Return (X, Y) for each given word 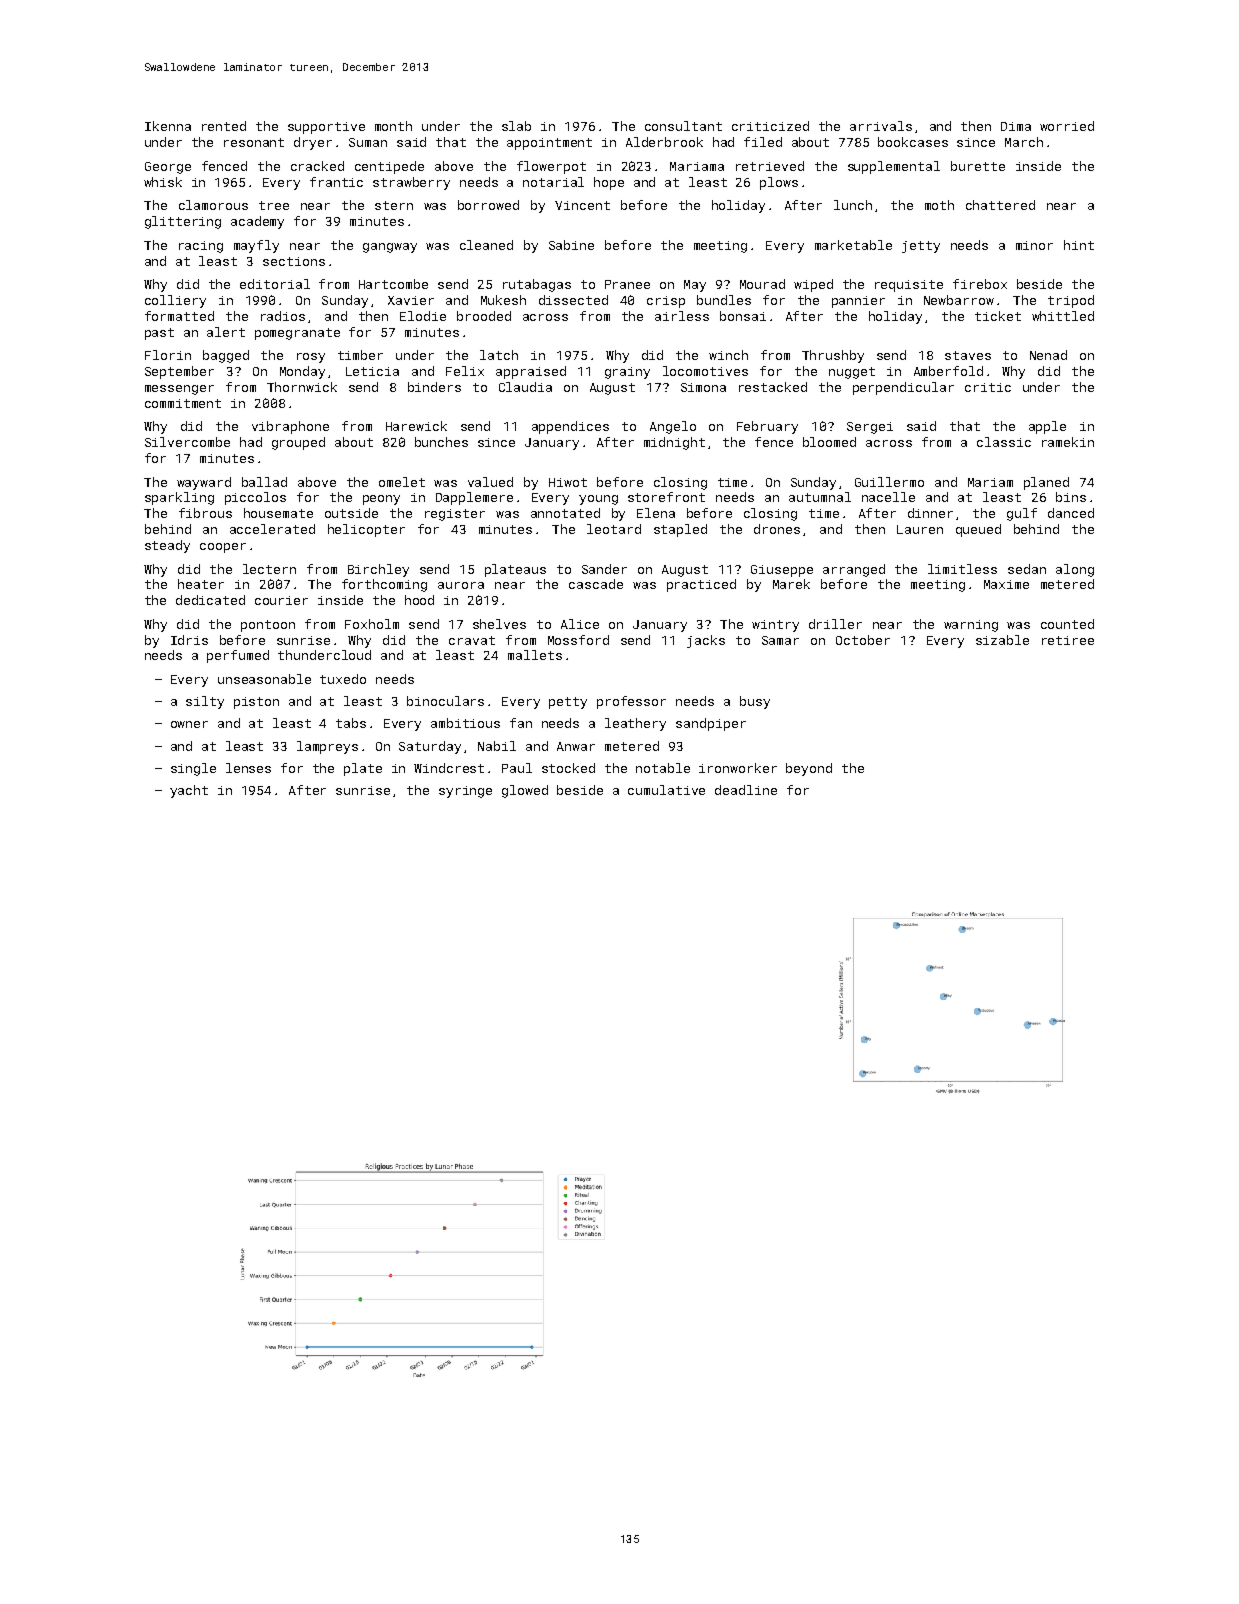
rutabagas (537, 285)
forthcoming (384, 585)
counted (1067, 624)
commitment (183, 403)
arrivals (881, 126)
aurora (461, 585)
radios (283, 316)
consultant (683, 126)
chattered (1000, 205)
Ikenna (168, 126)
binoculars (445, 701)
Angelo (673, 427)
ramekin (1068, 442)
